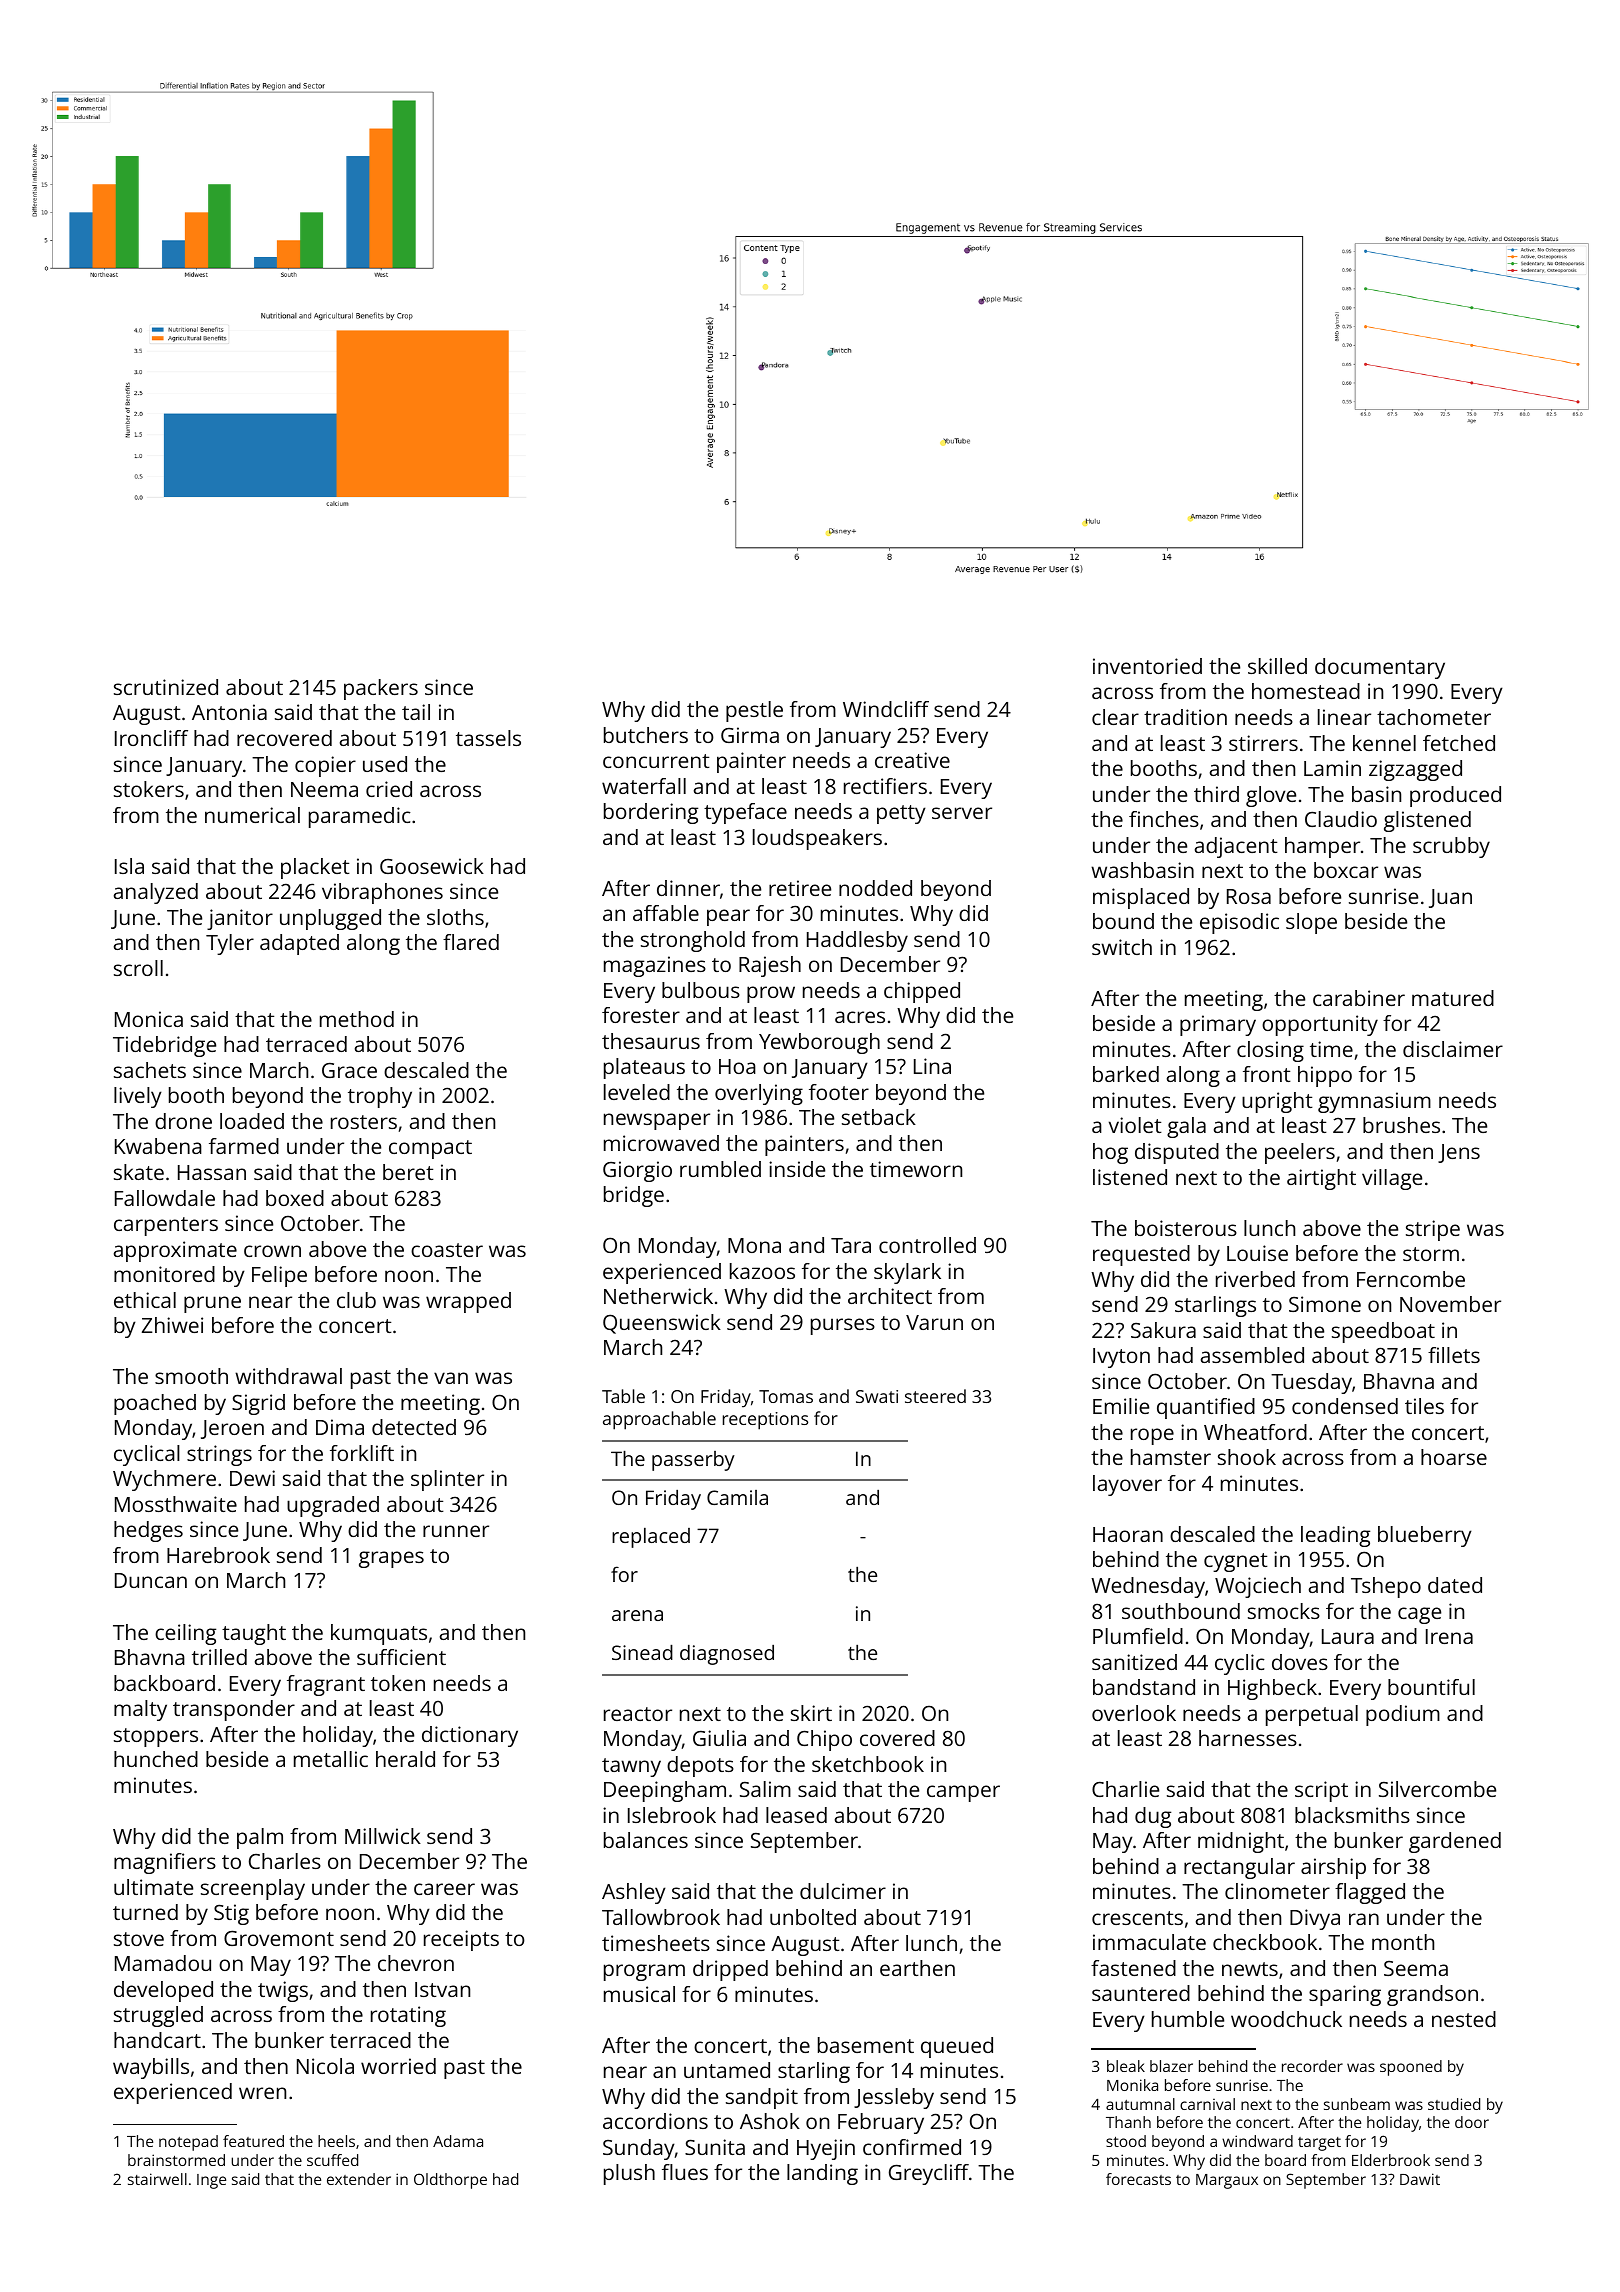  What do you see at coordinates (398, 2066) in the document?
I see `worried` at bounding box center [398, 2066].
